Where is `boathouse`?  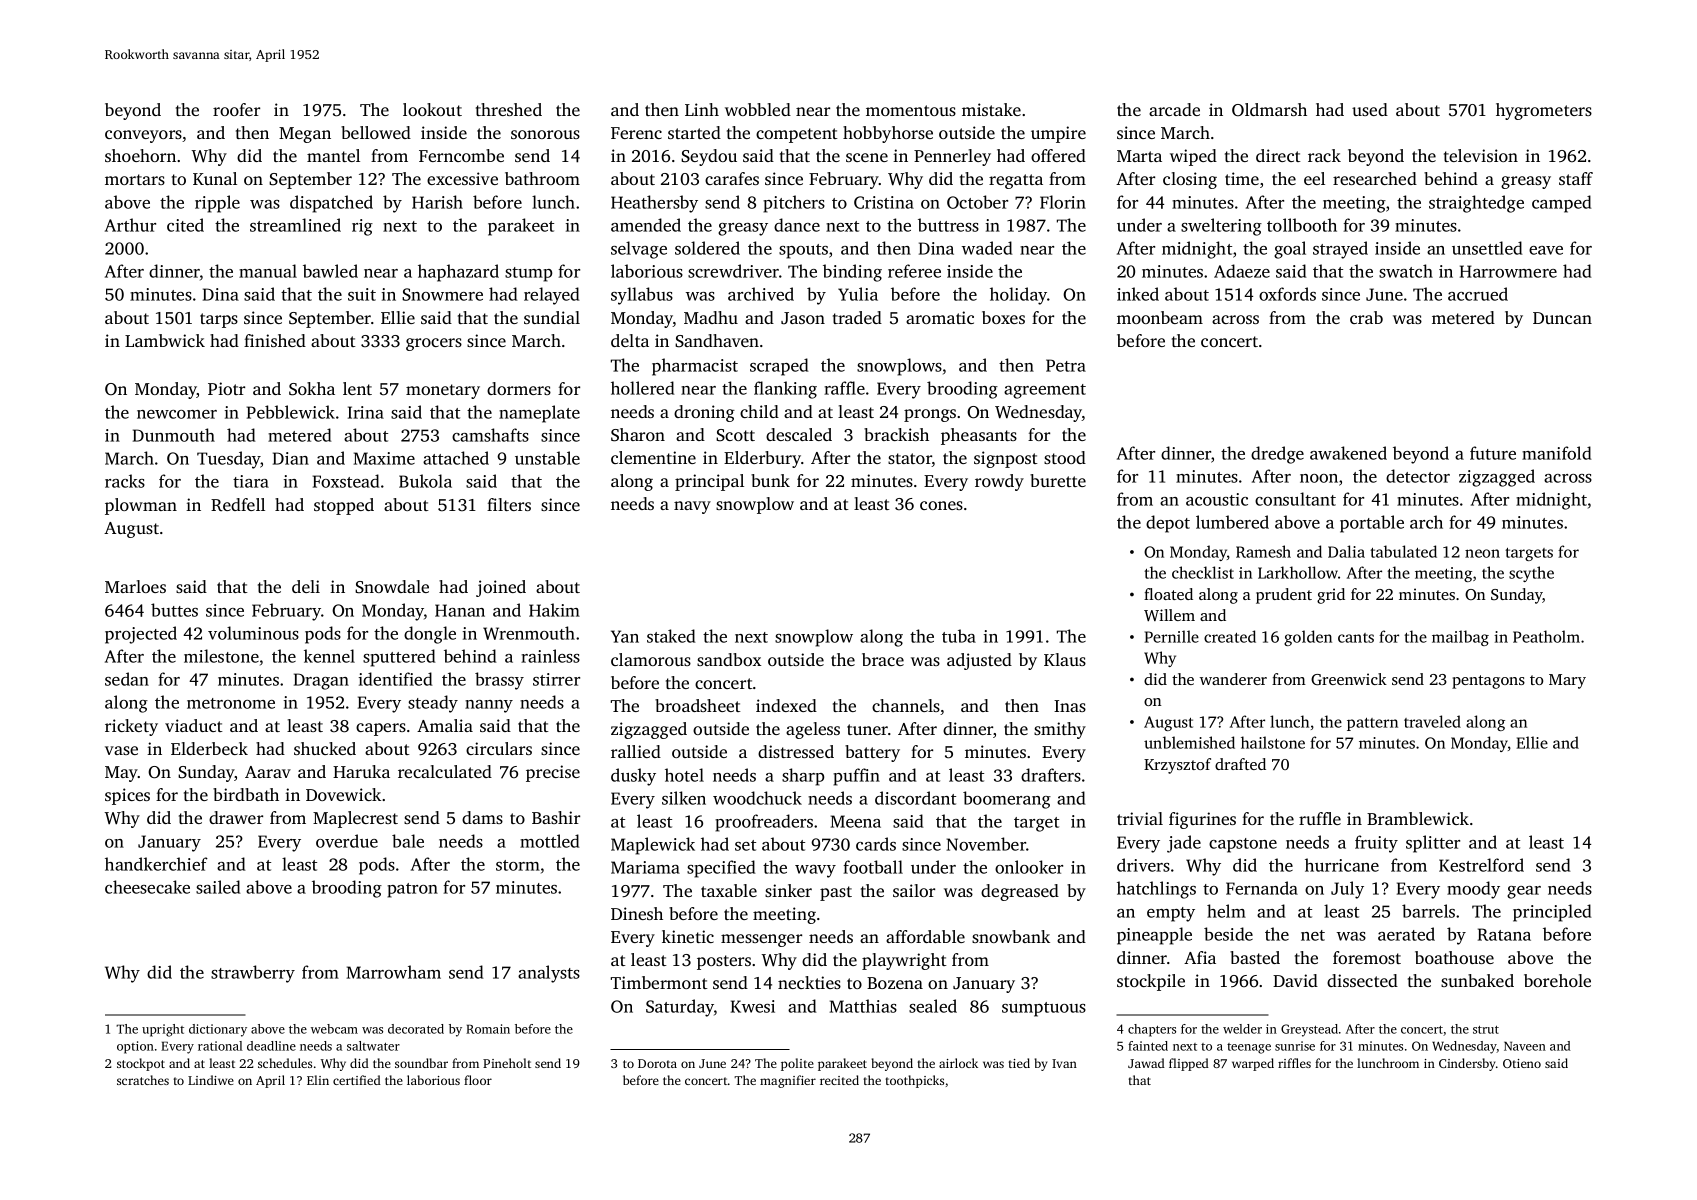 boathouse is located at coordinates (1454, 957).
